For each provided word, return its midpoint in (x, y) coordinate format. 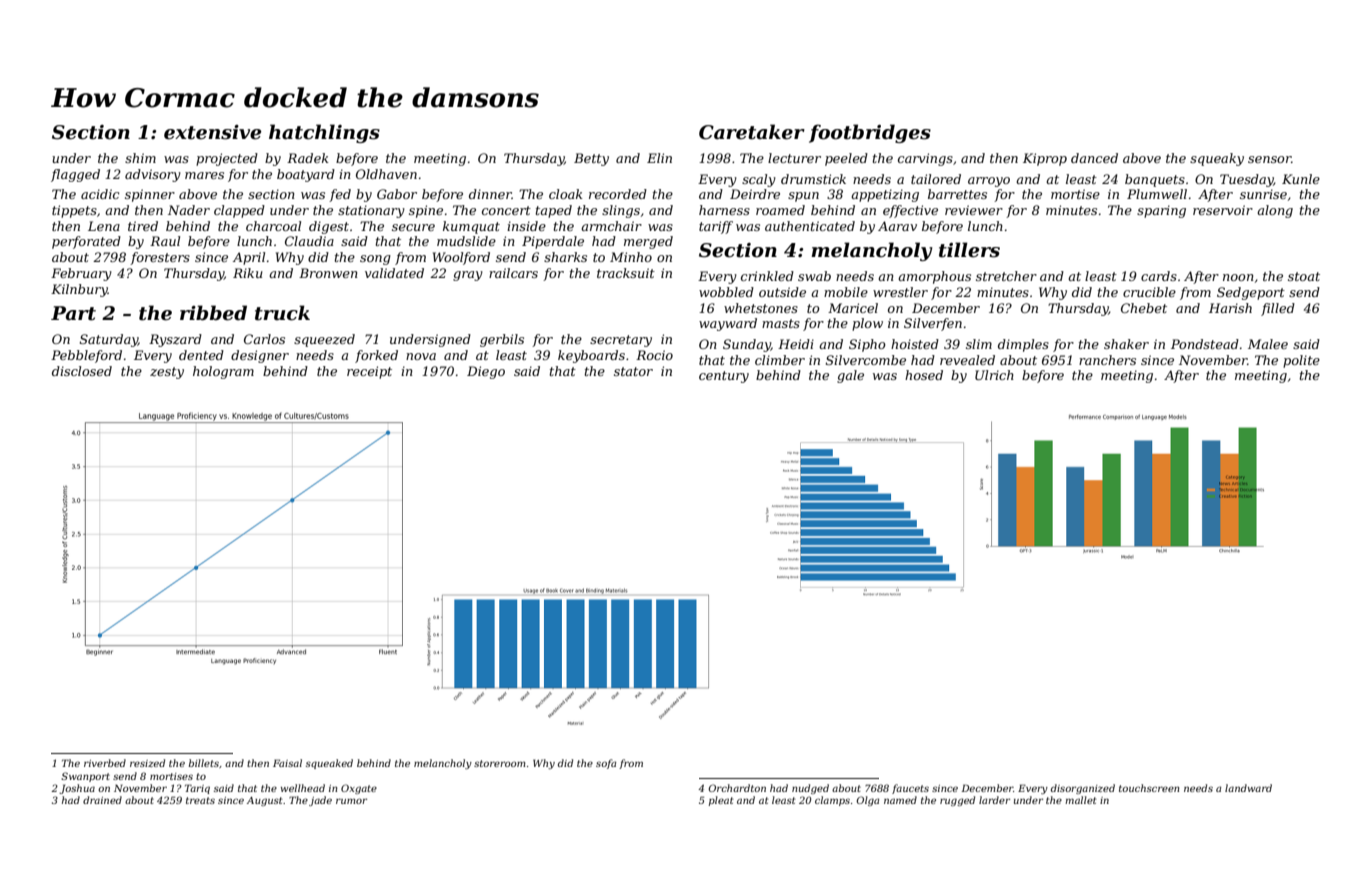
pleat (721, 801)
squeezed (324, 340)
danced (1094, 158)
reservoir (1223, 210)
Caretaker (752, 132)
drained (102, 800)
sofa (606, 764)
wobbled (726, 292)
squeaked (329, 764)
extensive (212, 132)
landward (1248, 788)
